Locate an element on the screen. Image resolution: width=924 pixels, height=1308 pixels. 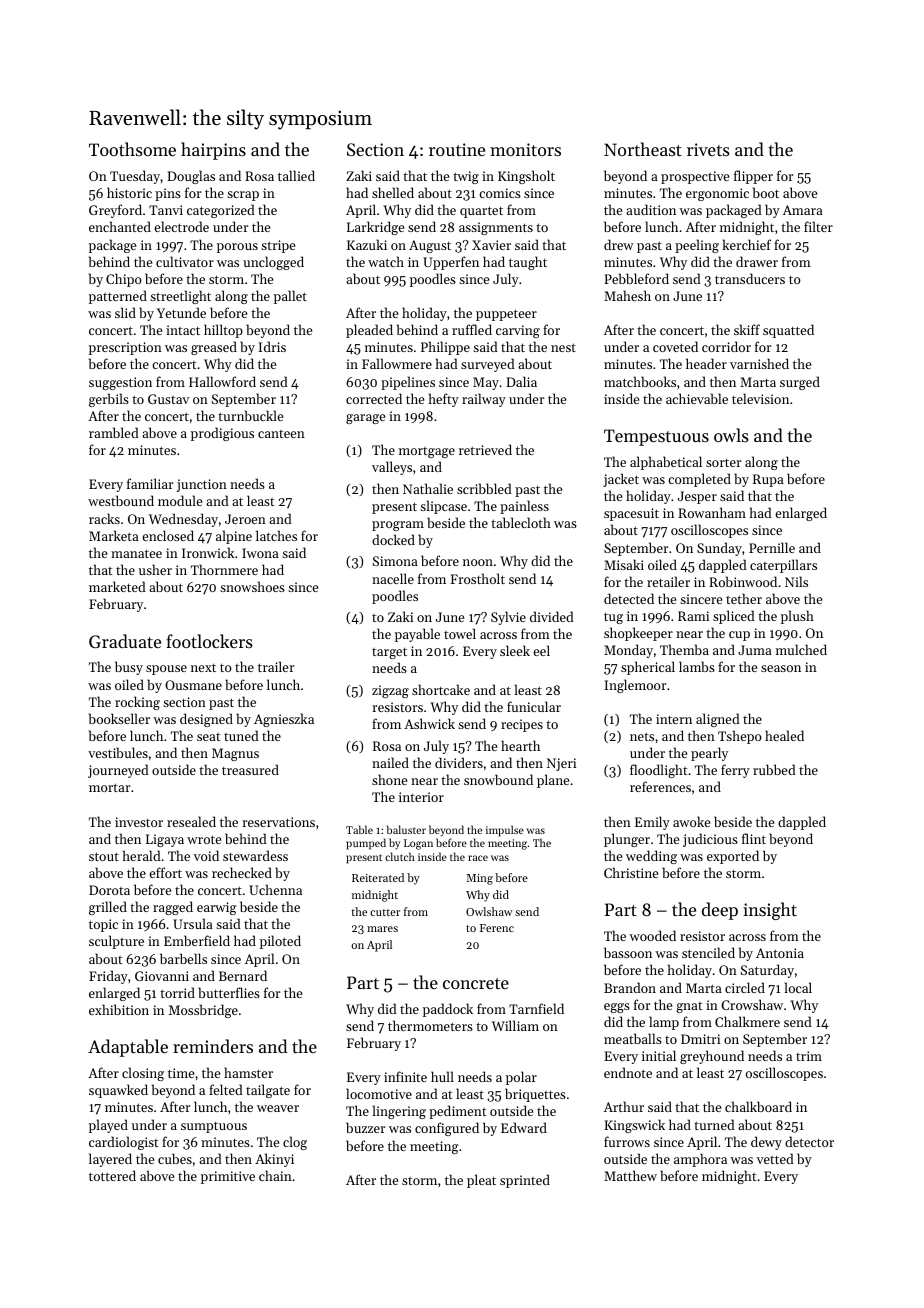
drew is located at coordinates (619, 244).
